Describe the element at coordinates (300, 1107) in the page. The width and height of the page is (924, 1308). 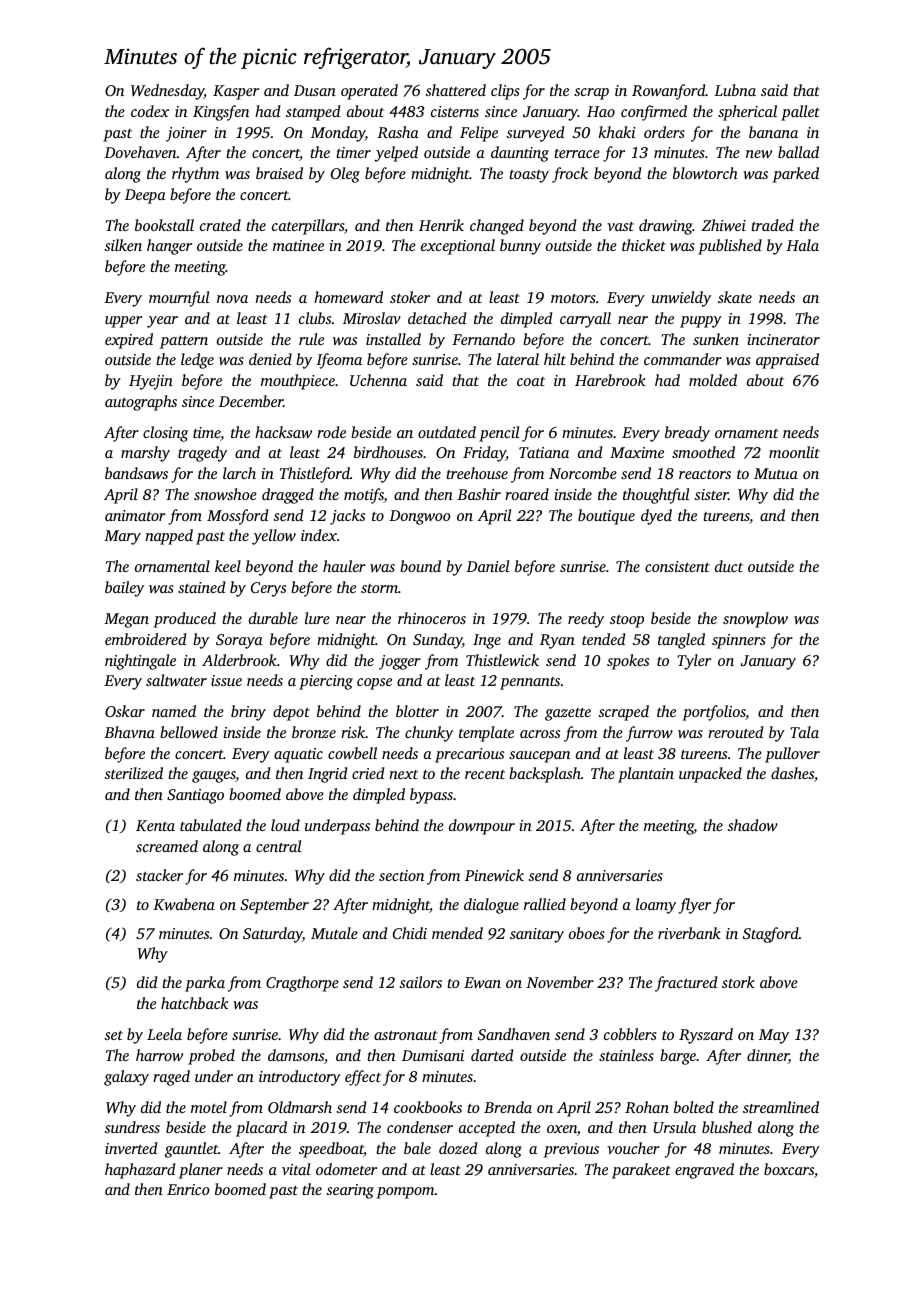
I see `Oldmarsh` at that location.
